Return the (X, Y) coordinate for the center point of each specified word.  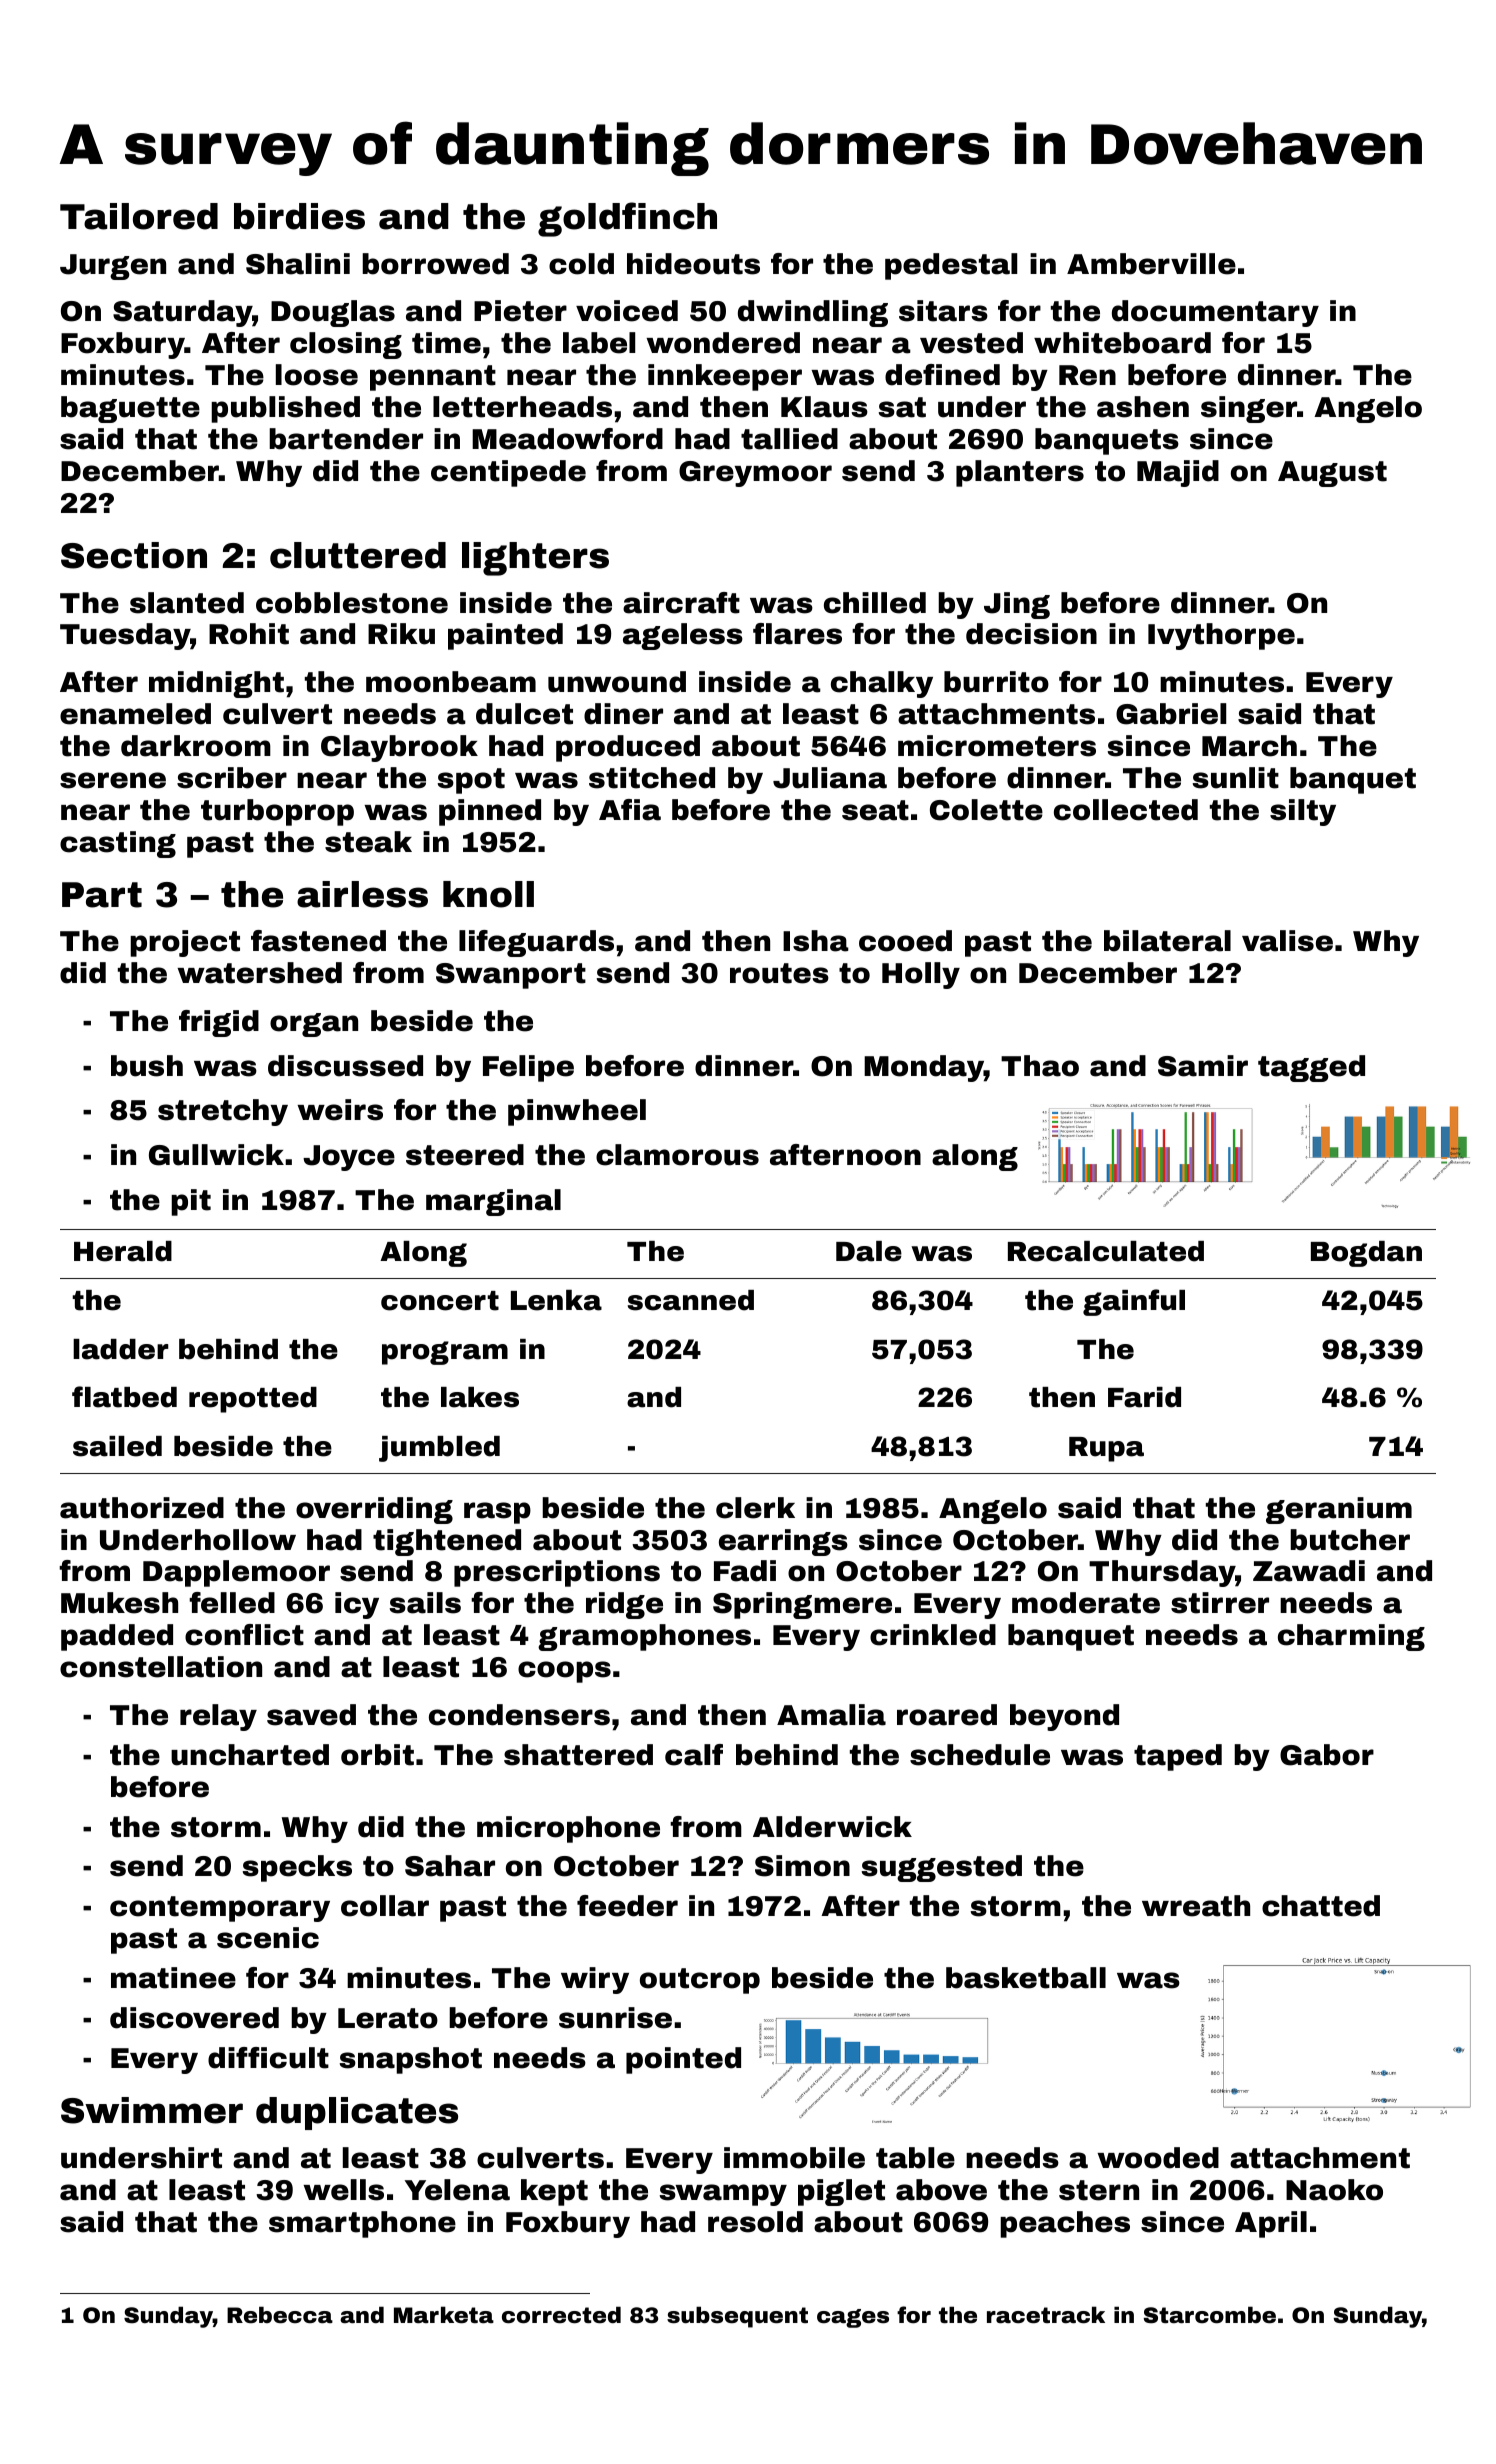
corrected (561, 2315)
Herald (123, 1251)
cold (581, 264)
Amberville (1151, 264)
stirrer (1220, 1603)
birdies (299, 216)
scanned (691, 1300)
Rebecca (280, 2315)
